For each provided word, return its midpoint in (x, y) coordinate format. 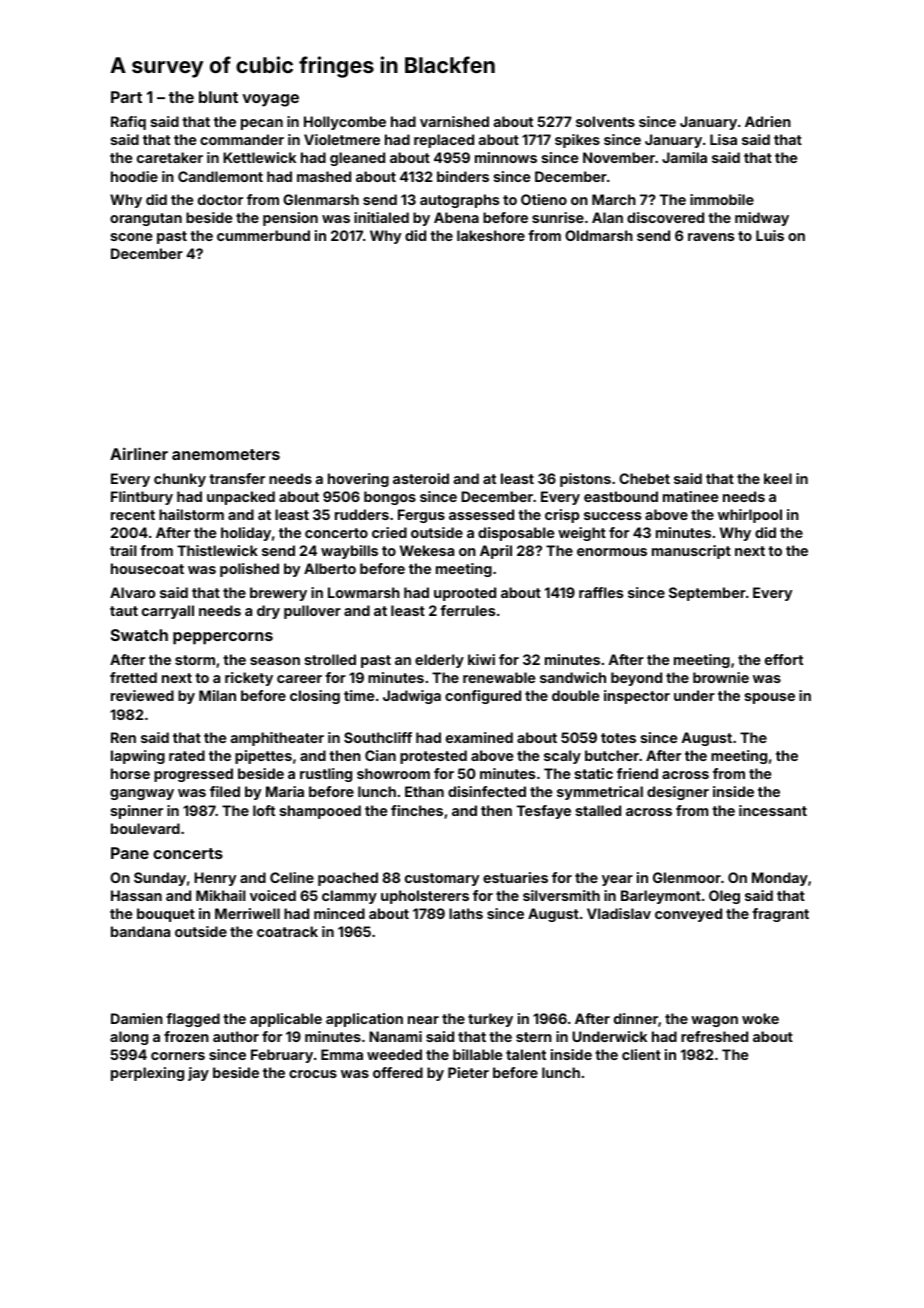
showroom (393, 773)
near (423, 1020)
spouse (770, 698)
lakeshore (491, 235)
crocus (313, 1074)
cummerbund (263, 235)
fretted (133, 677)
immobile (722, 199)
